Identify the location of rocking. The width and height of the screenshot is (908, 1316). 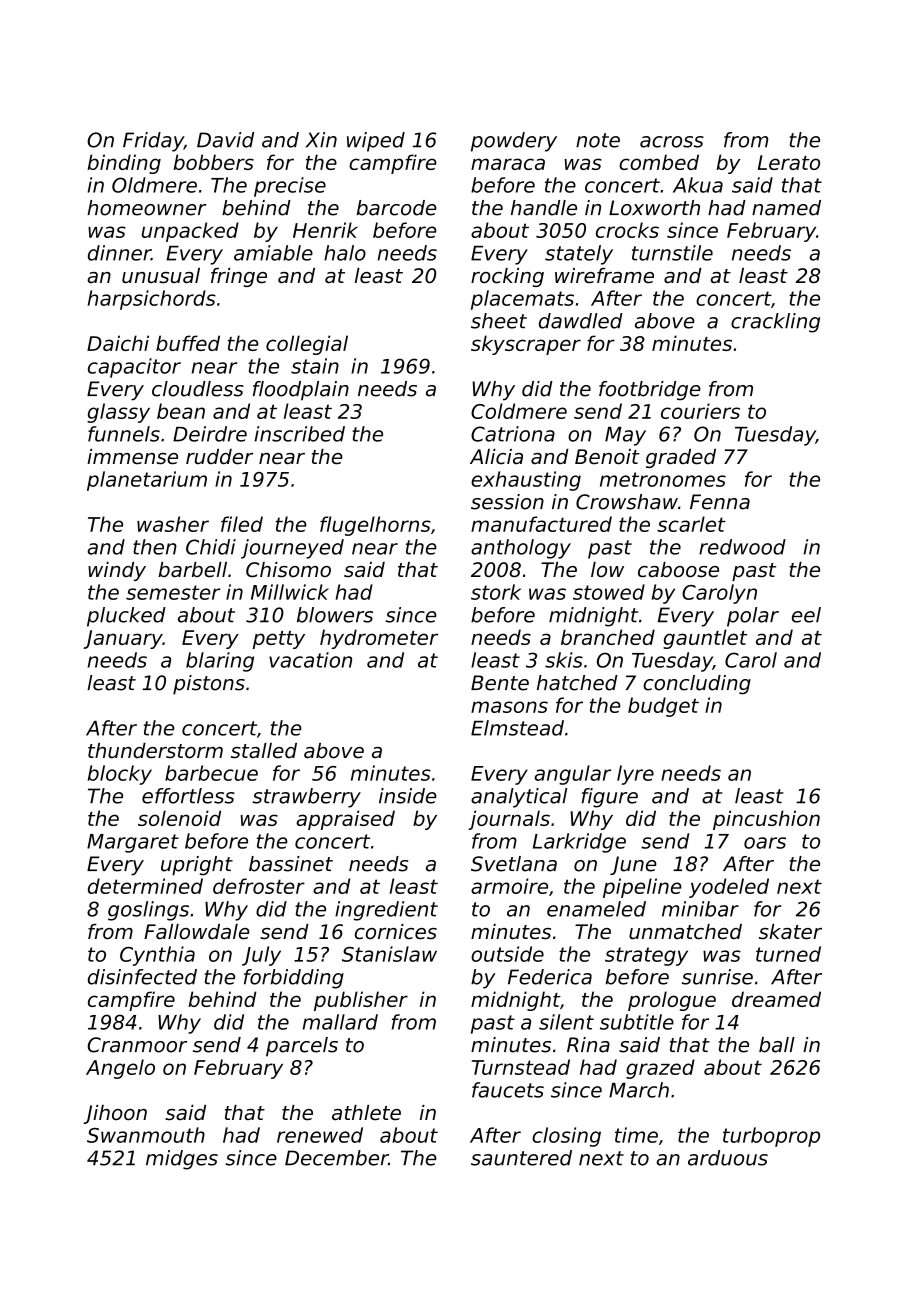
(507, 277).
